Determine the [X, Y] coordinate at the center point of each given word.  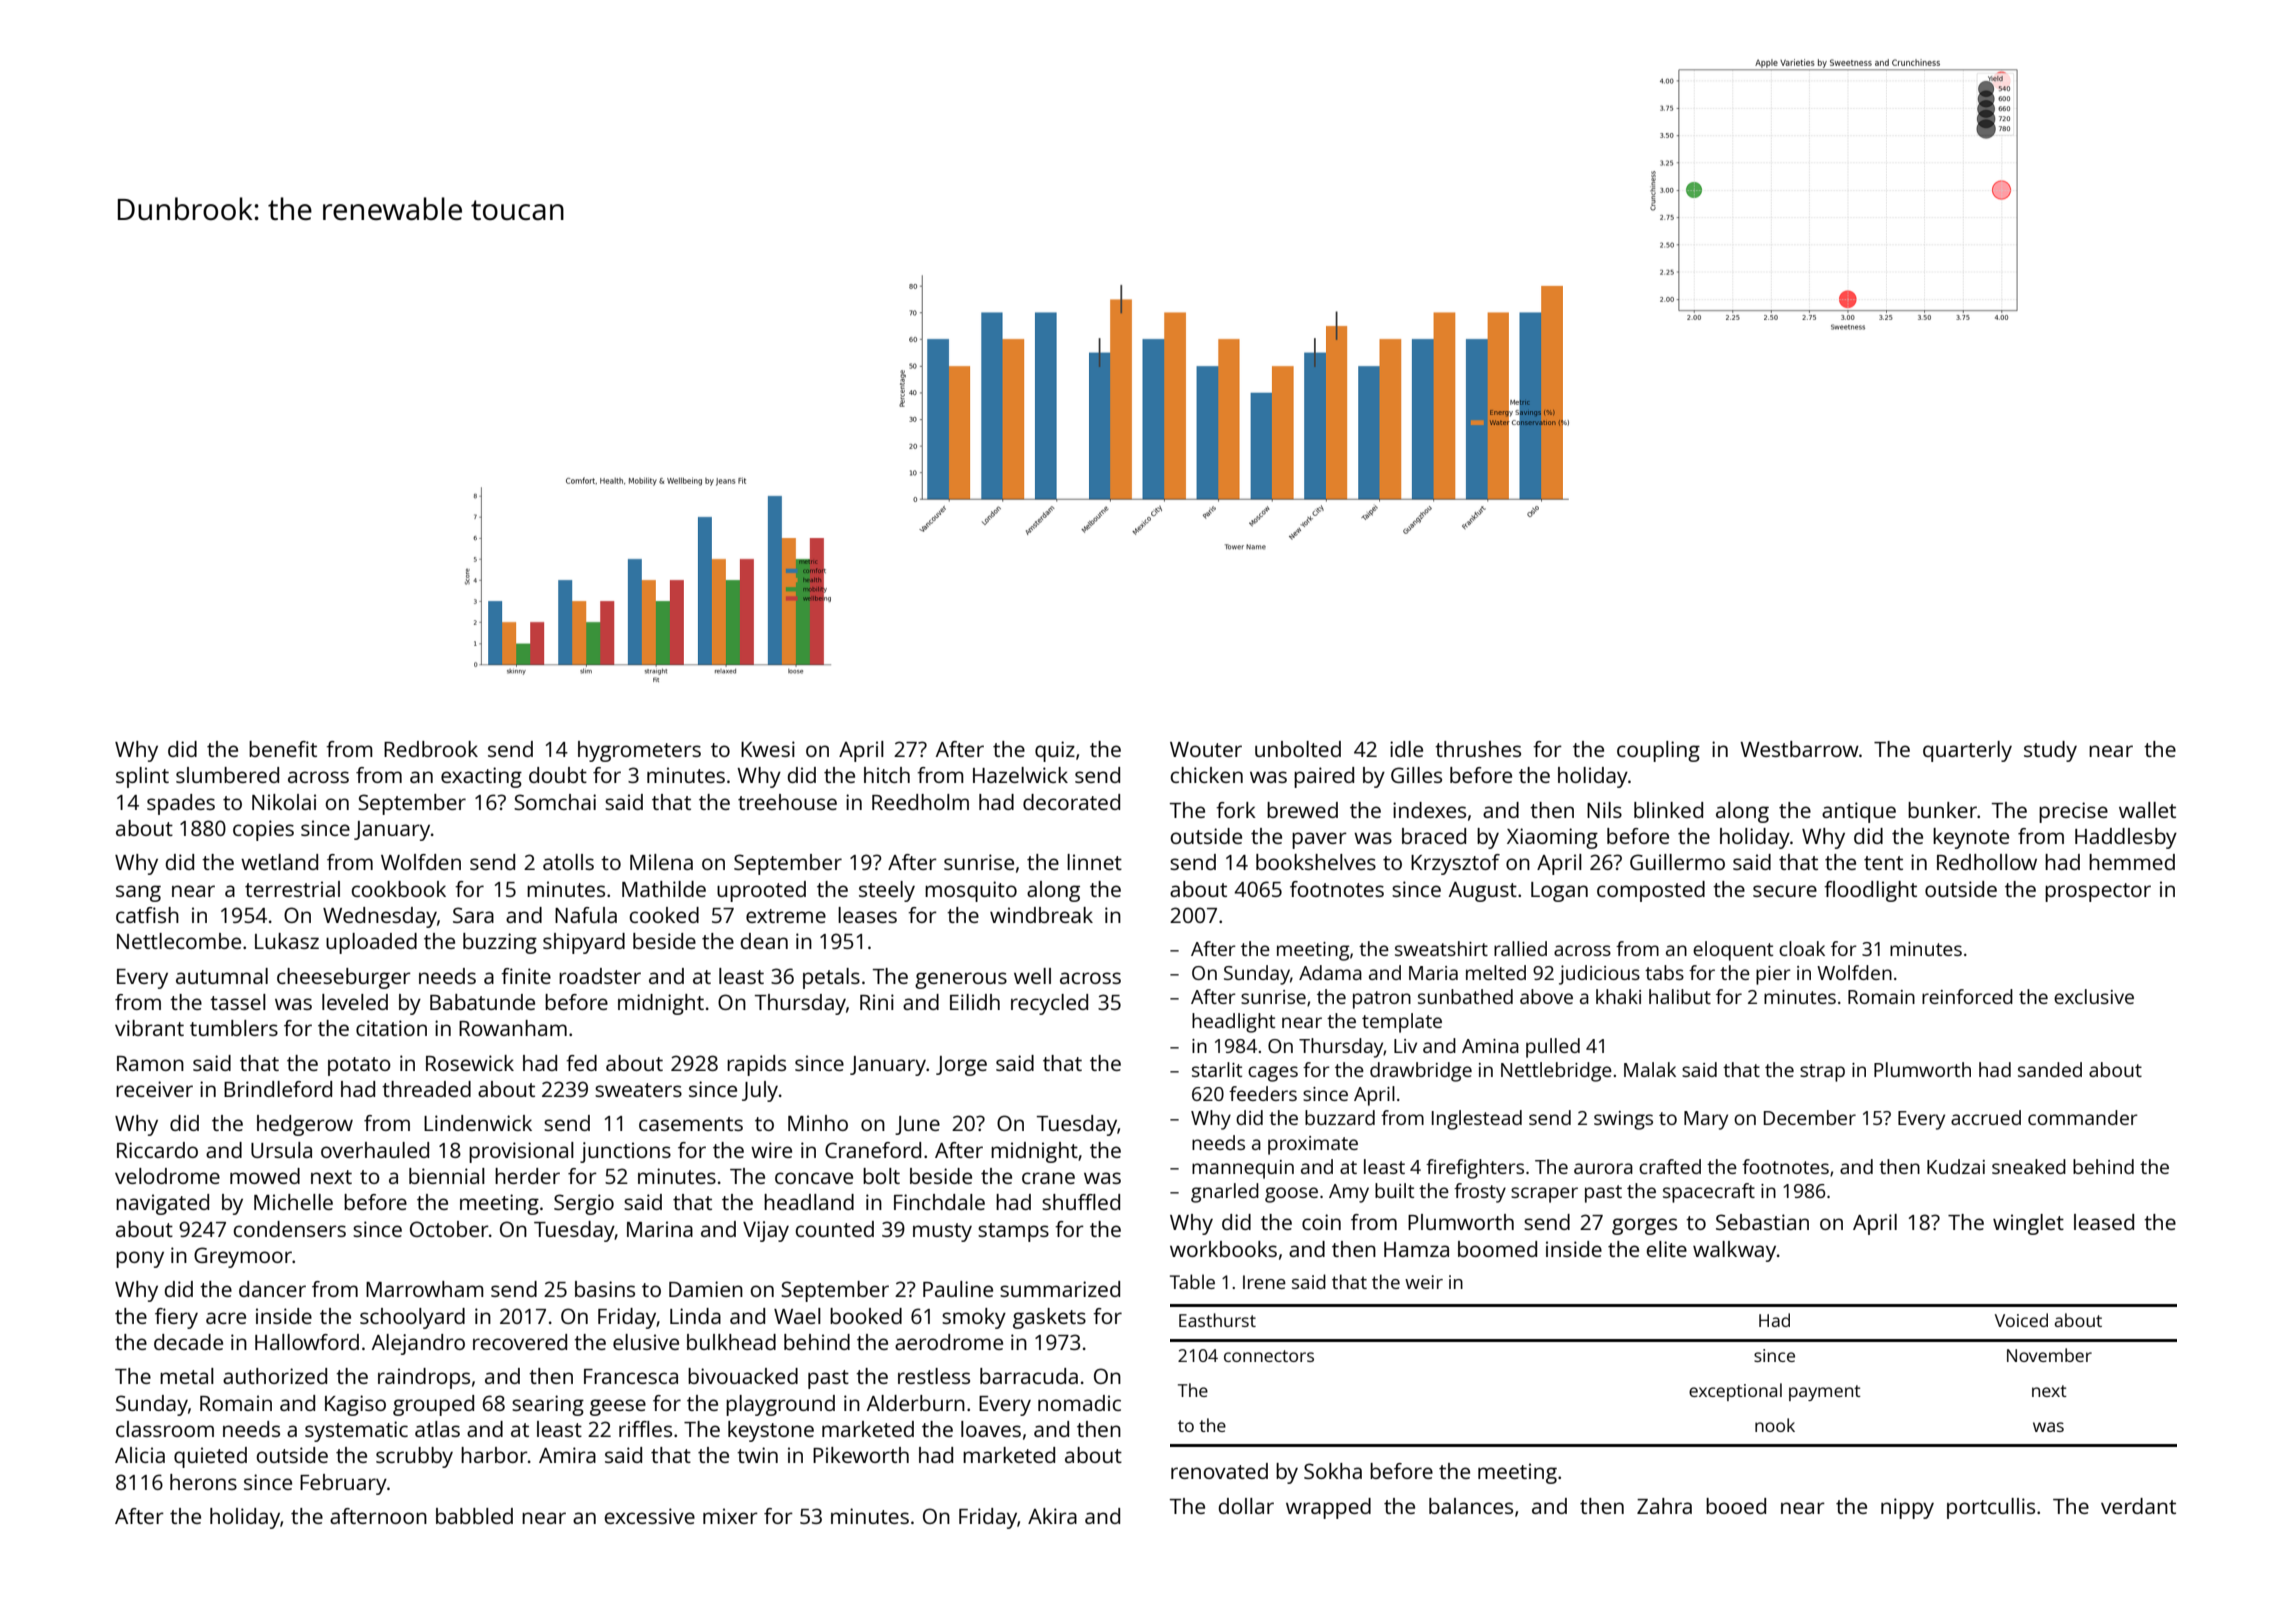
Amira [567, 1455]
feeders [1263, 1093]
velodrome [167, 1176]
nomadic [1079, 1403]
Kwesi [768, 749]
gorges [1644, 1226]
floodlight [1870, 891]
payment [1825, 1393]
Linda [695, 1316]
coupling [1658, 751]
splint [142, 777]
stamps [1013, 1232]
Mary [1706, 1120]
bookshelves [1316, 862]
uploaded [371, 943]
